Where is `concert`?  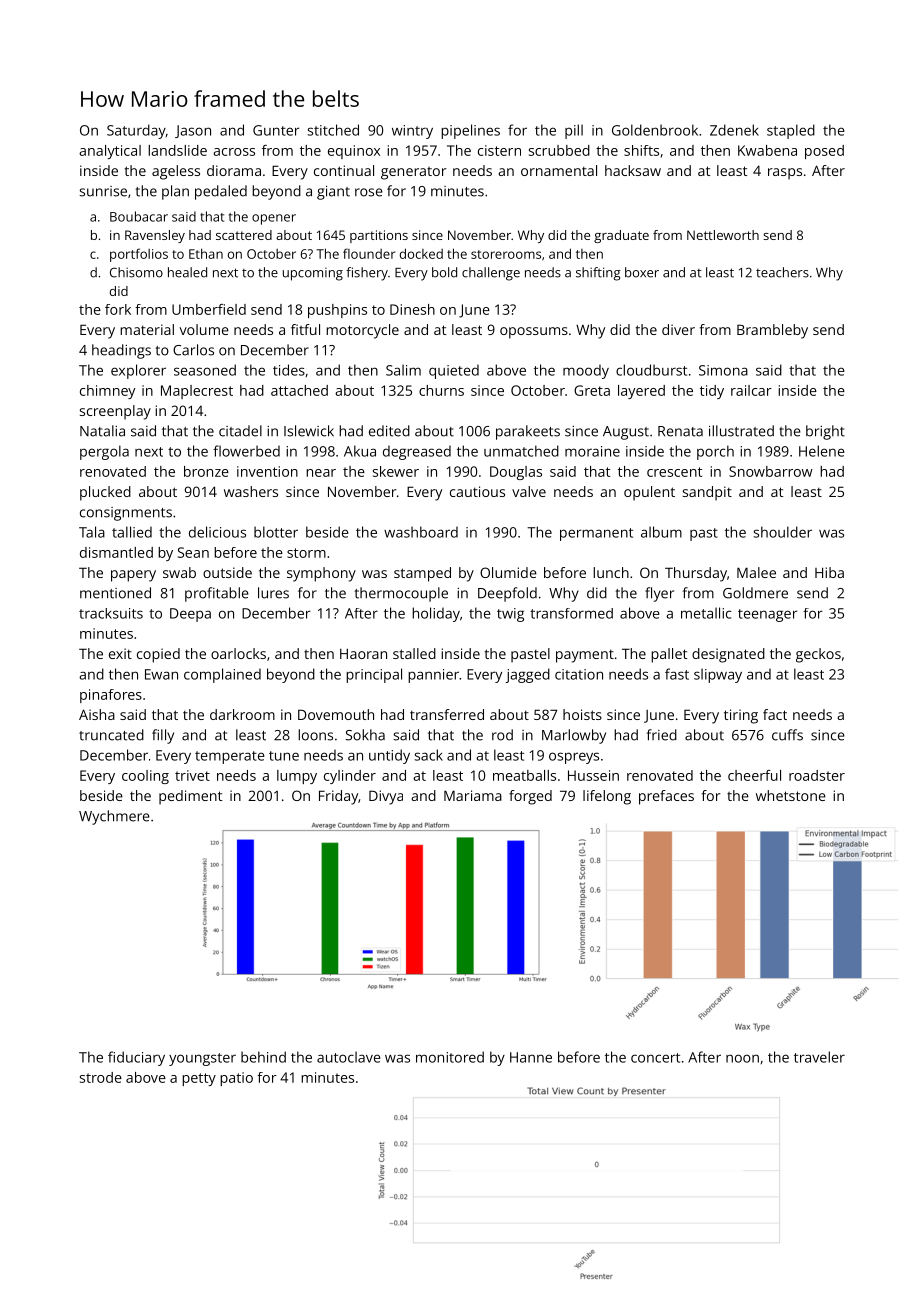
concert is located at coordinates (655, 1058).
